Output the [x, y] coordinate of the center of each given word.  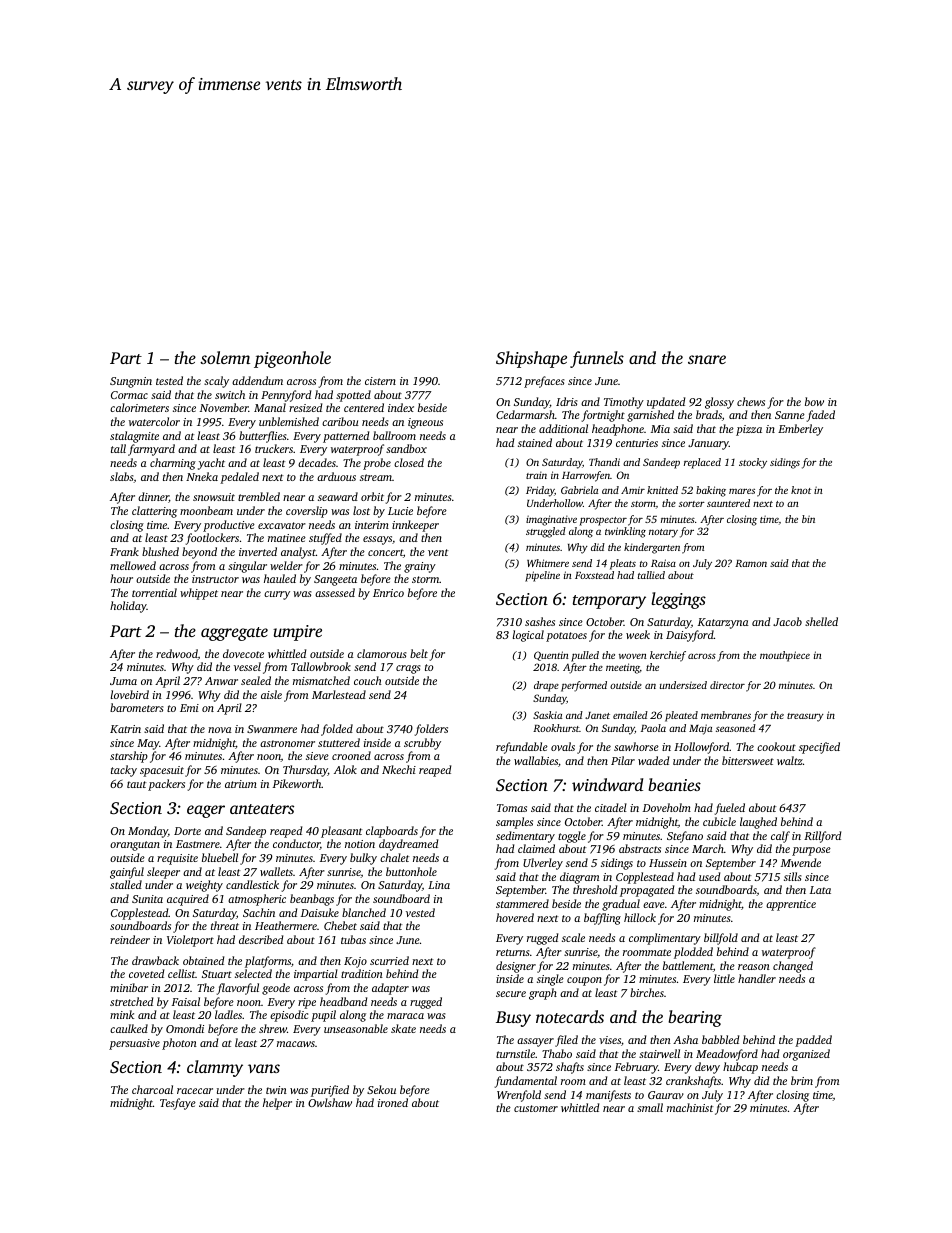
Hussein [668, 863]
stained [535, 442]
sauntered [728, 503]
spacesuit [162, 771]
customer [536, 1108]
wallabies [536, 760]
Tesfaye [178, 1104]
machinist [690, 1107]
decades [317, 462]
